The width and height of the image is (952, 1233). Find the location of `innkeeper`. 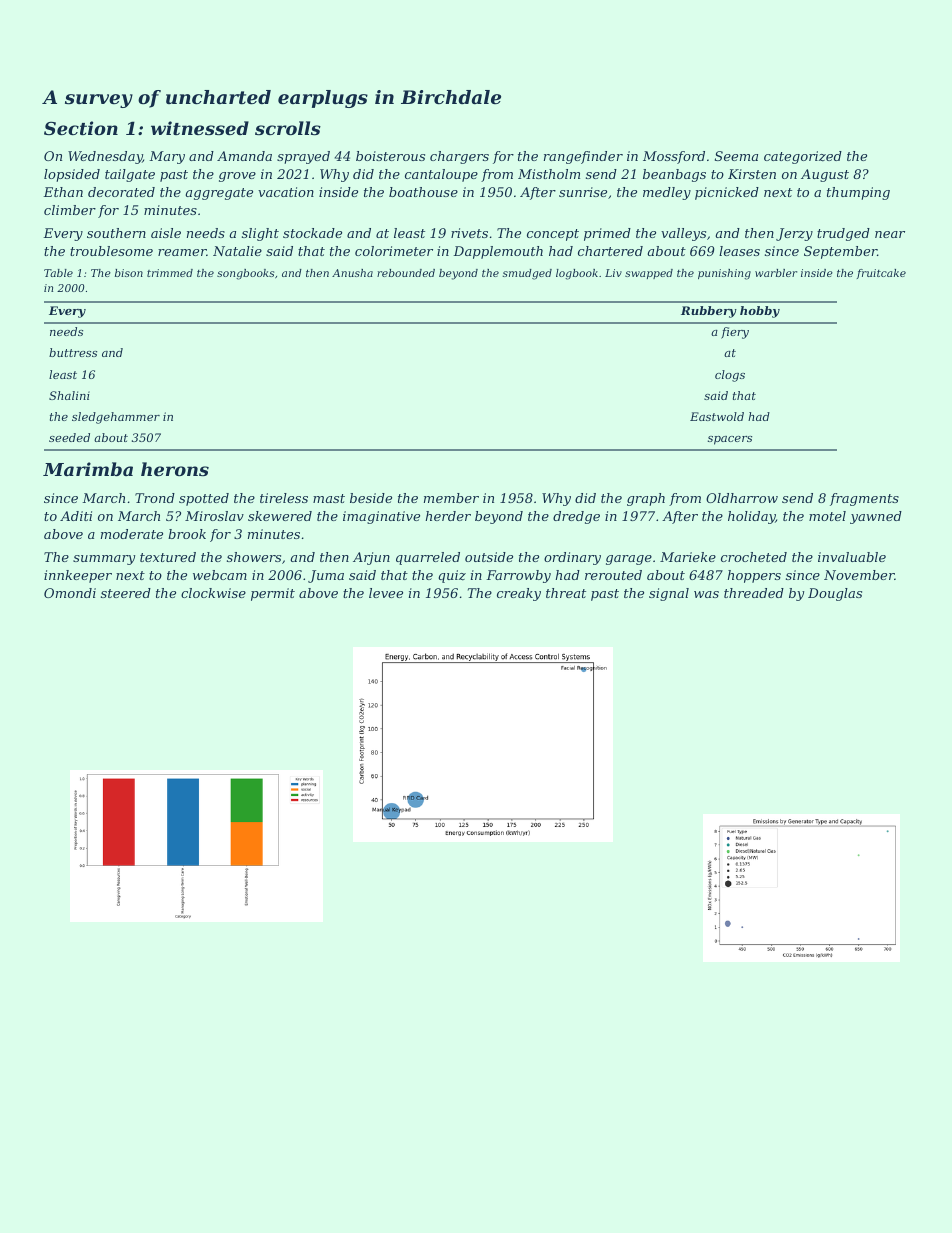

innkeeper is located at coordinates (78, 576).
